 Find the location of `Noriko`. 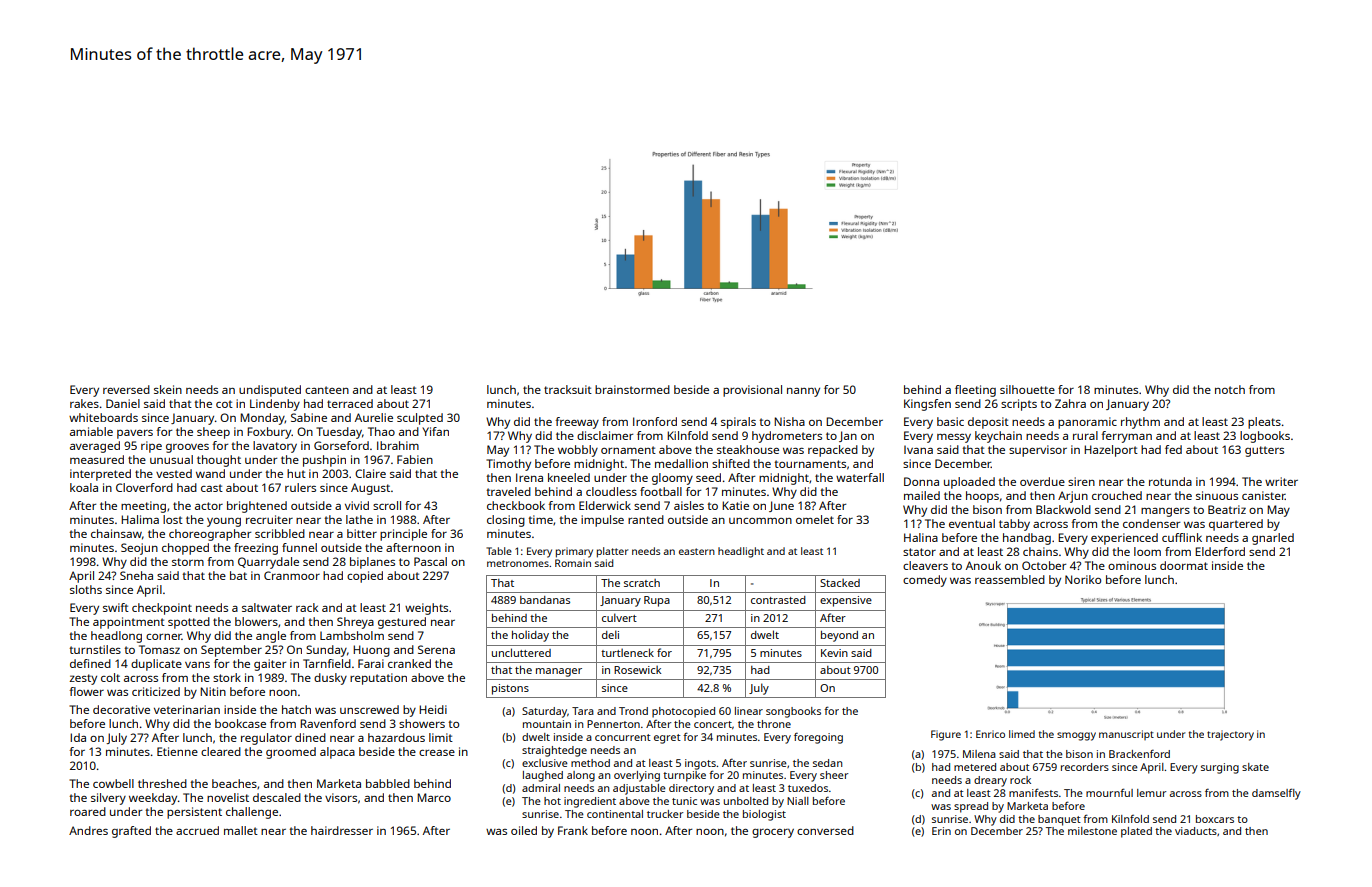

Noriko is located at coordinates (1083, 579).
